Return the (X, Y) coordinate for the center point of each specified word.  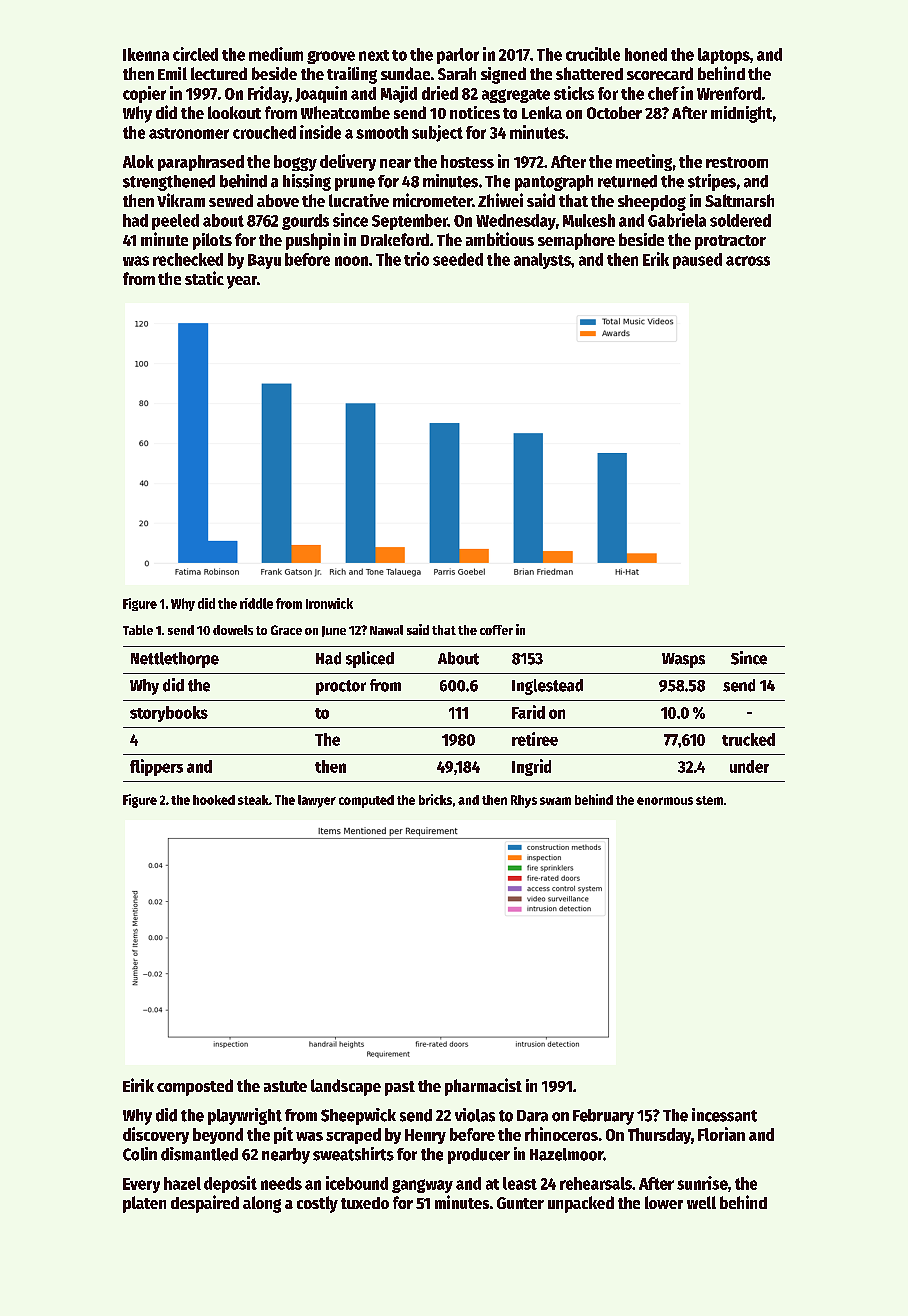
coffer (496, 630)
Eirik (138, 1085)
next (374, 55)
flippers (156, 767)
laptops (724, 56)
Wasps (683, 660)
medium (276, 54)
